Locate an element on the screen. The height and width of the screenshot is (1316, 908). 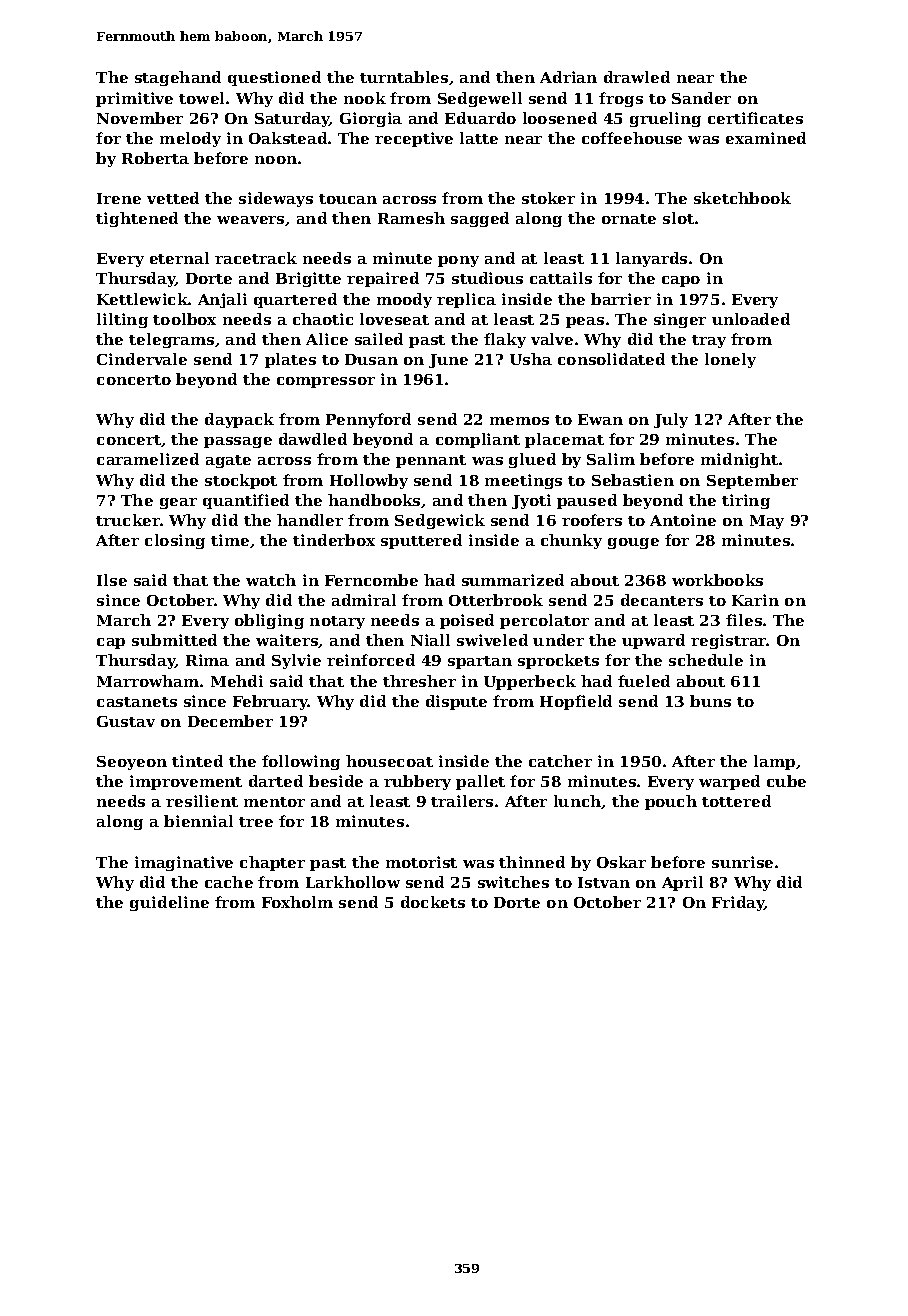
meetings is located at coordinates (523, 481).
